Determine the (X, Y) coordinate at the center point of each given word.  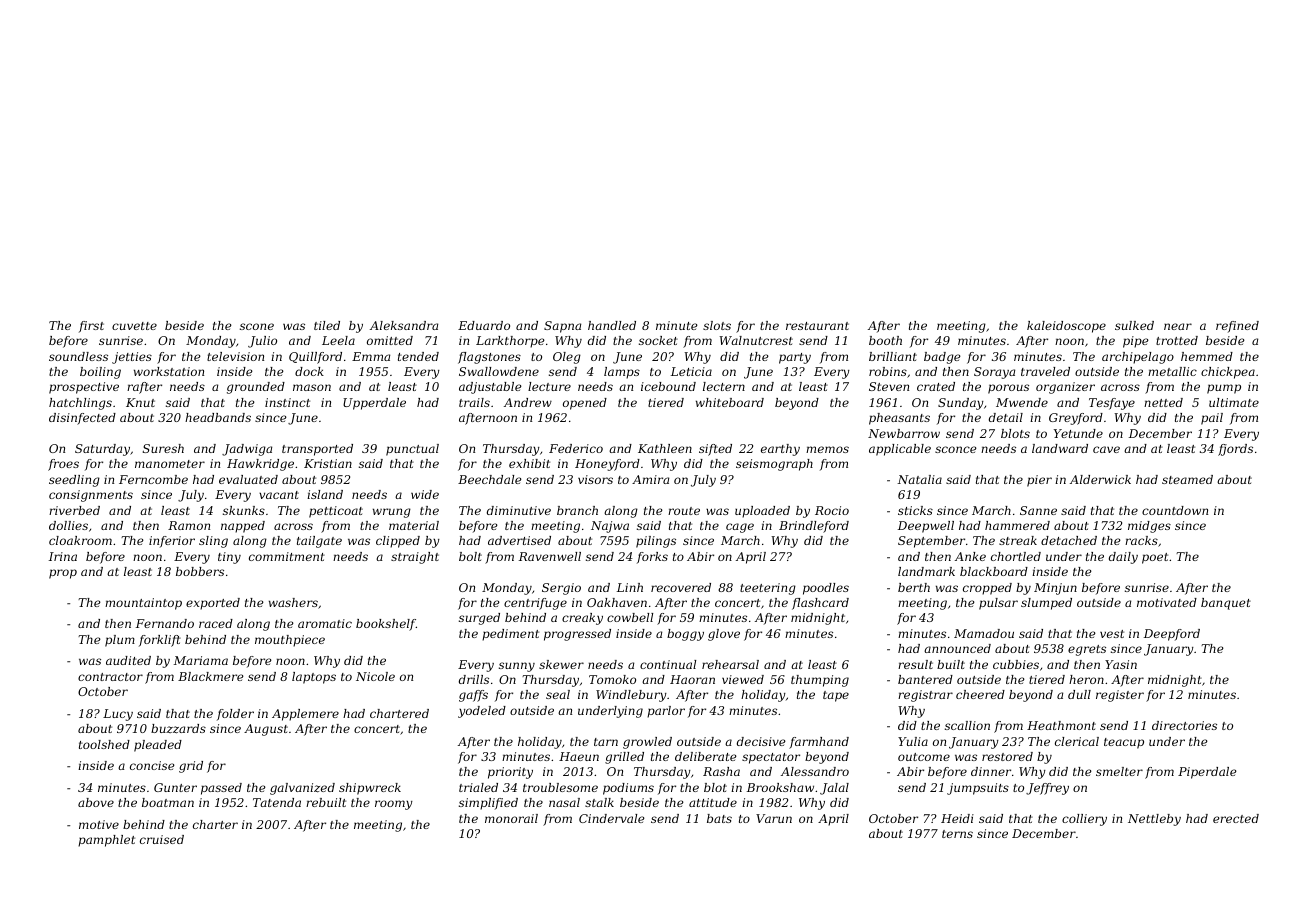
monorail (511, 818)
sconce (956, 449)
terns (957, 834)
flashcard (820, 604)
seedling (74, 481)
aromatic (325, 623)
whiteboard (730, 402)
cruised (162, 839)
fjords (1235, 450)
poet (1155, 558)
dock (309, 371)
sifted (715, 450)
